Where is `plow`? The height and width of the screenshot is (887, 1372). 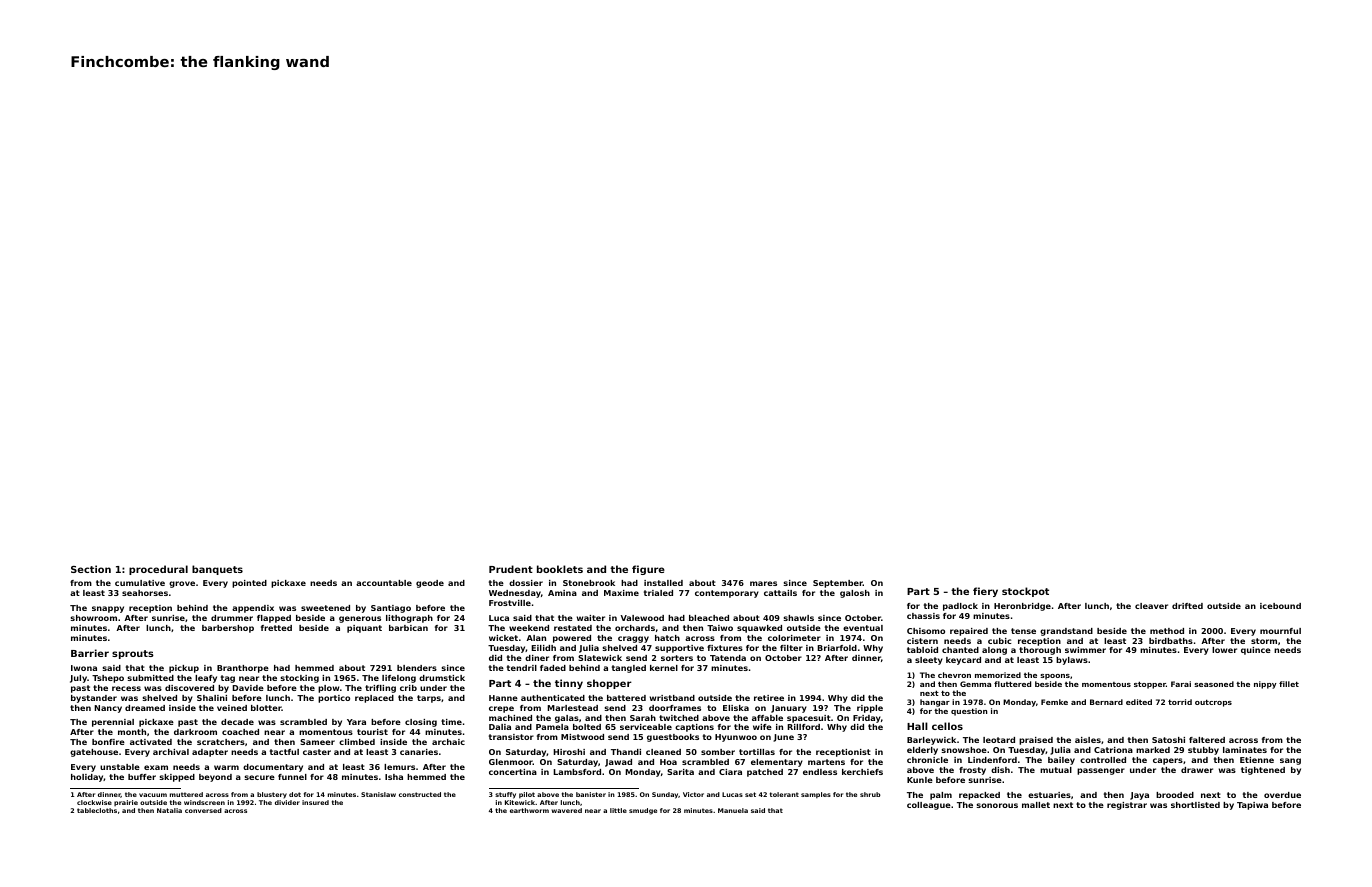
plow is located at coordinates (328, 689).
